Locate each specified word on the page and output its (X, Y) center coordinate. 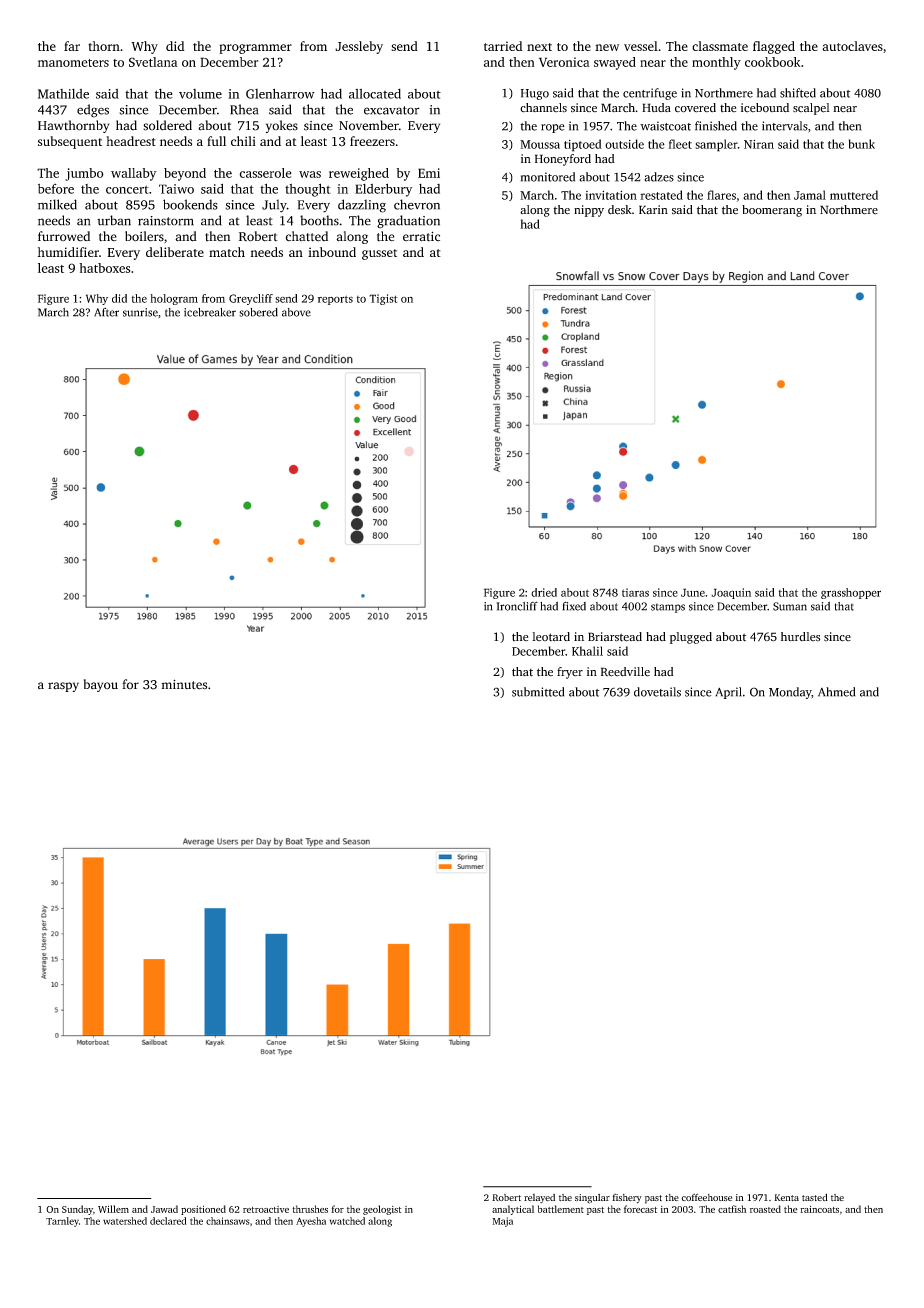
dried (544, 592)
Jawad (164, 1209)
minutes (184, 684)
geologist (382, 1210)
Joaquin (731, 593)
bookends (190, 204)
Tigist (383, 299)
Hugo (535, 94)
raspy (63, 687)
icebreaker (210, 312)
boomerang (772, 211)
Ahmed (836, 692)
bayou (101, 685)
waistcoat (665, 126)
